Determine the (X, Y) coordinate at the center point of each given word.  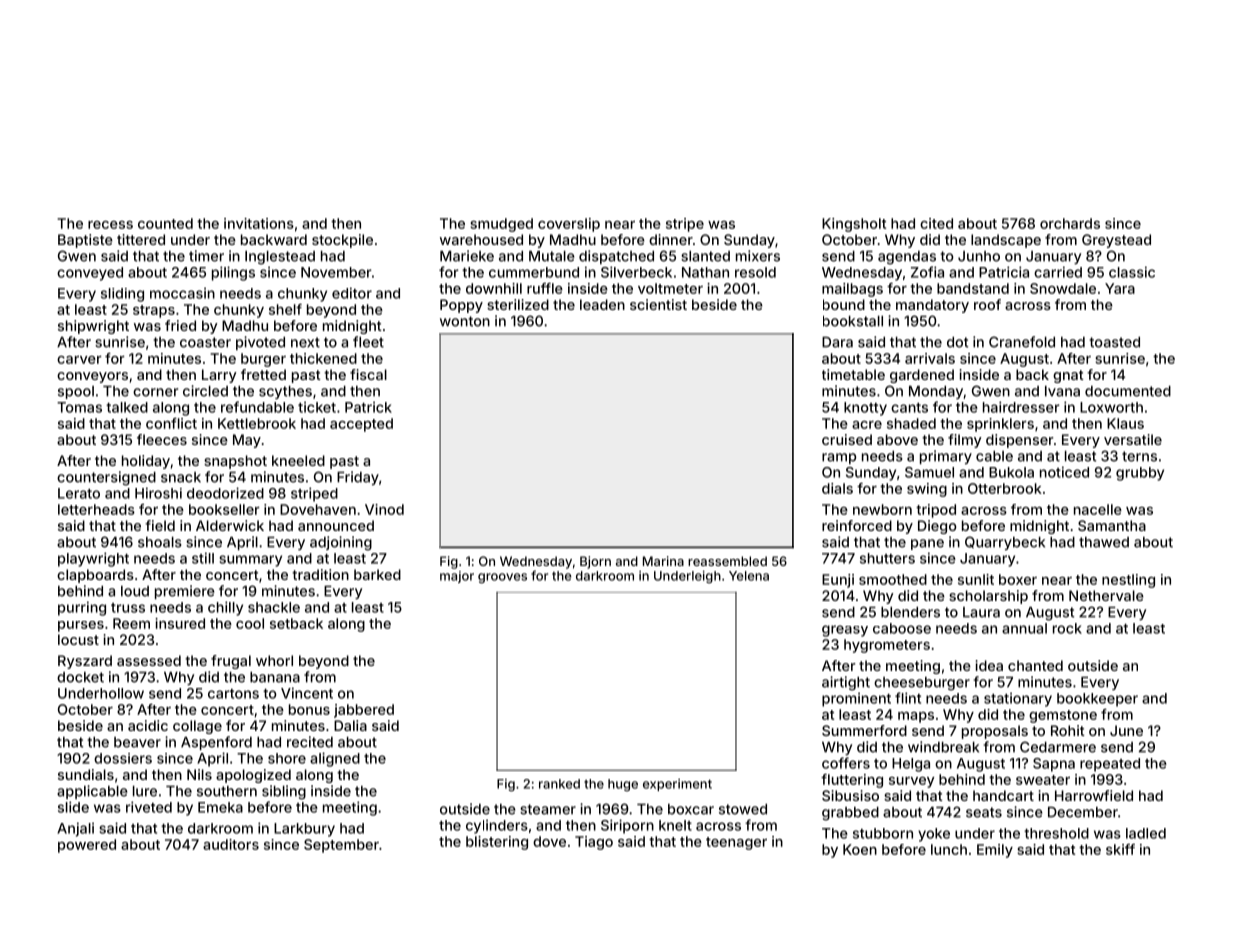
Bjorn (595, 562)
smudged (501, 225)
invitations (259, 223)
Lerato (79, 493)
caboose (902, 628)
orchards (1070, 223)
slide (73, 807)
